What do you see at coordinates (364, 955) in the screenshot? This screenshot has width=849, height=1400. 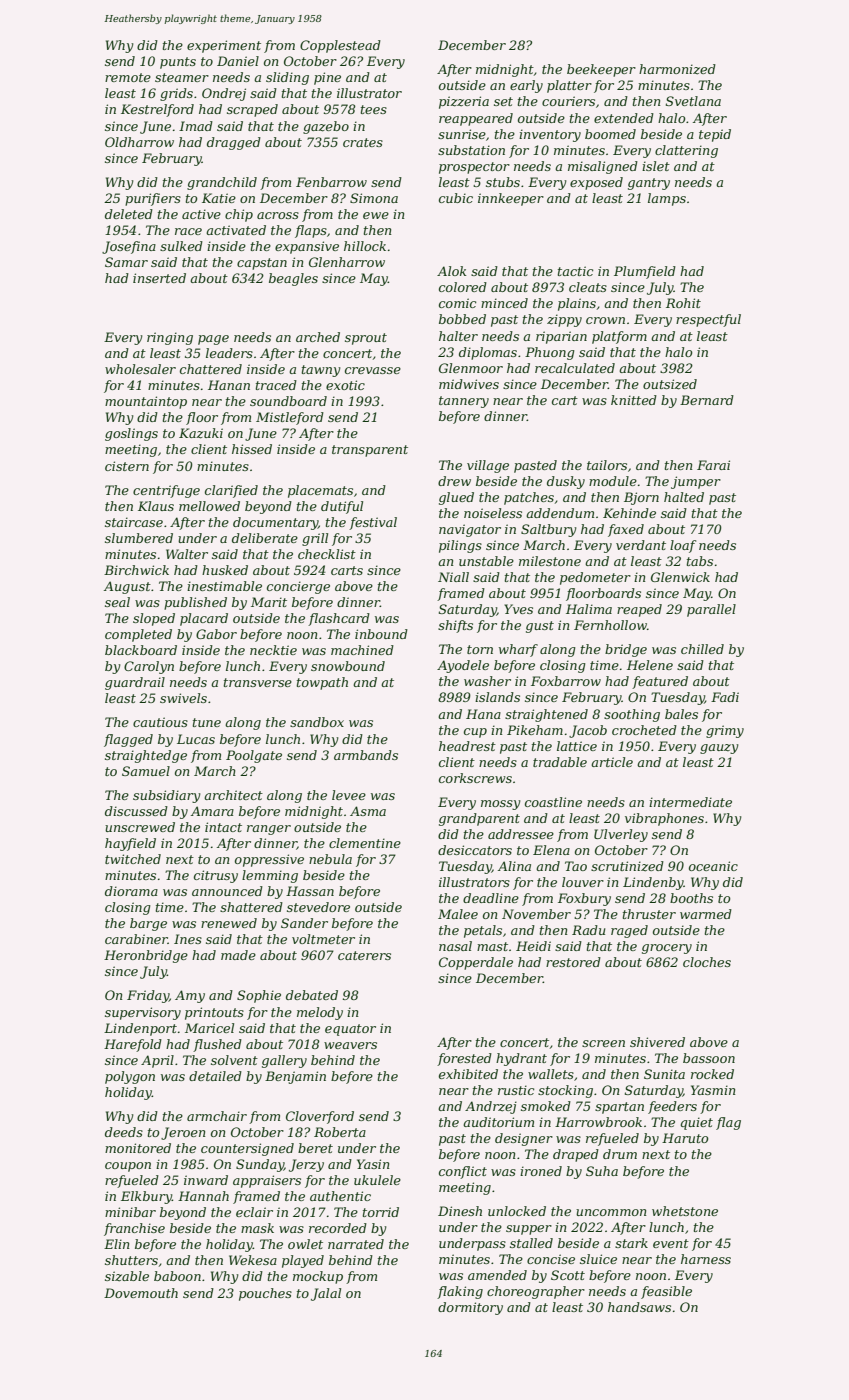 I see `caterers` at bounding box center [364, 955].
